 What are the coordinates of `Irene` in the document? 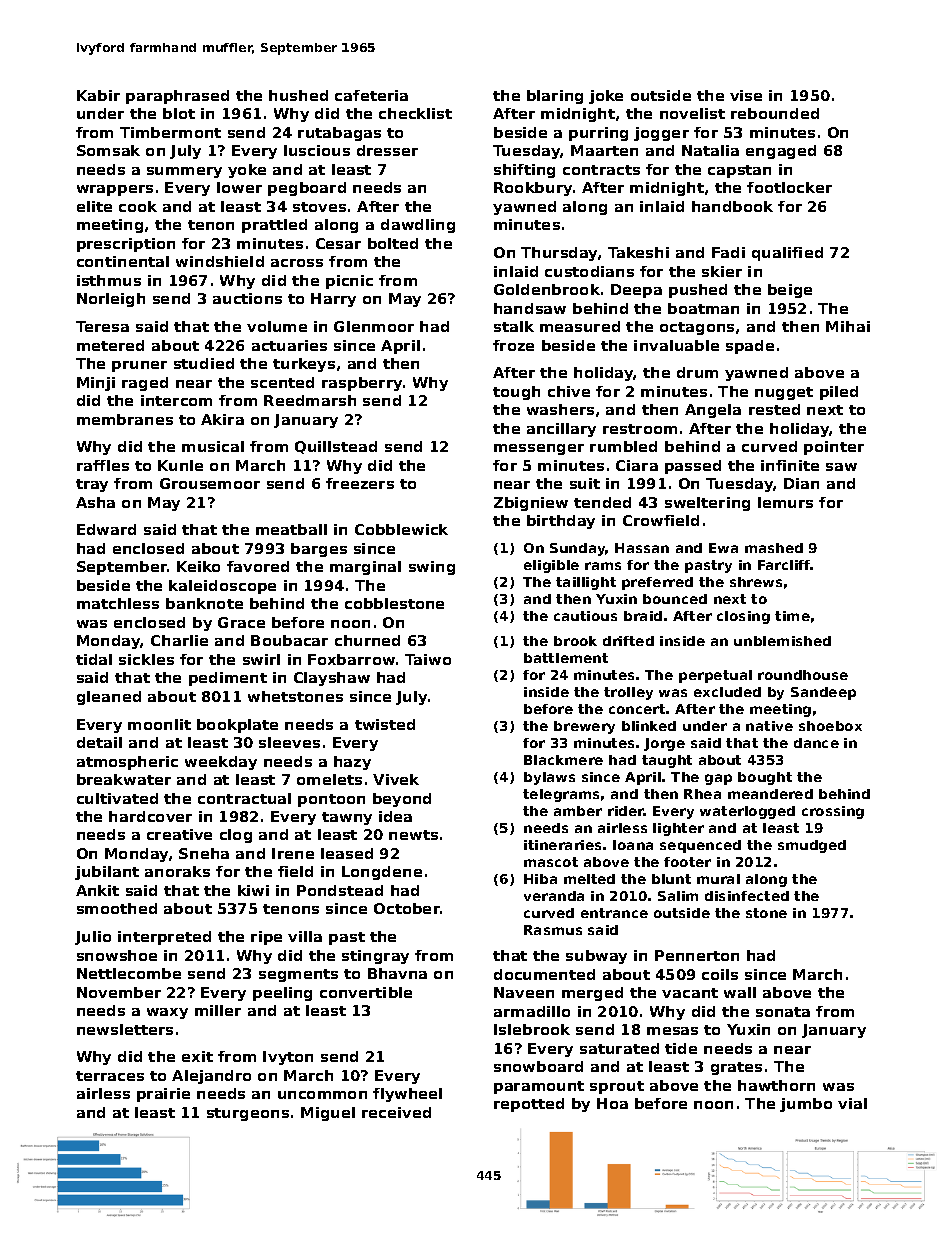 It's located at (293, 853).
